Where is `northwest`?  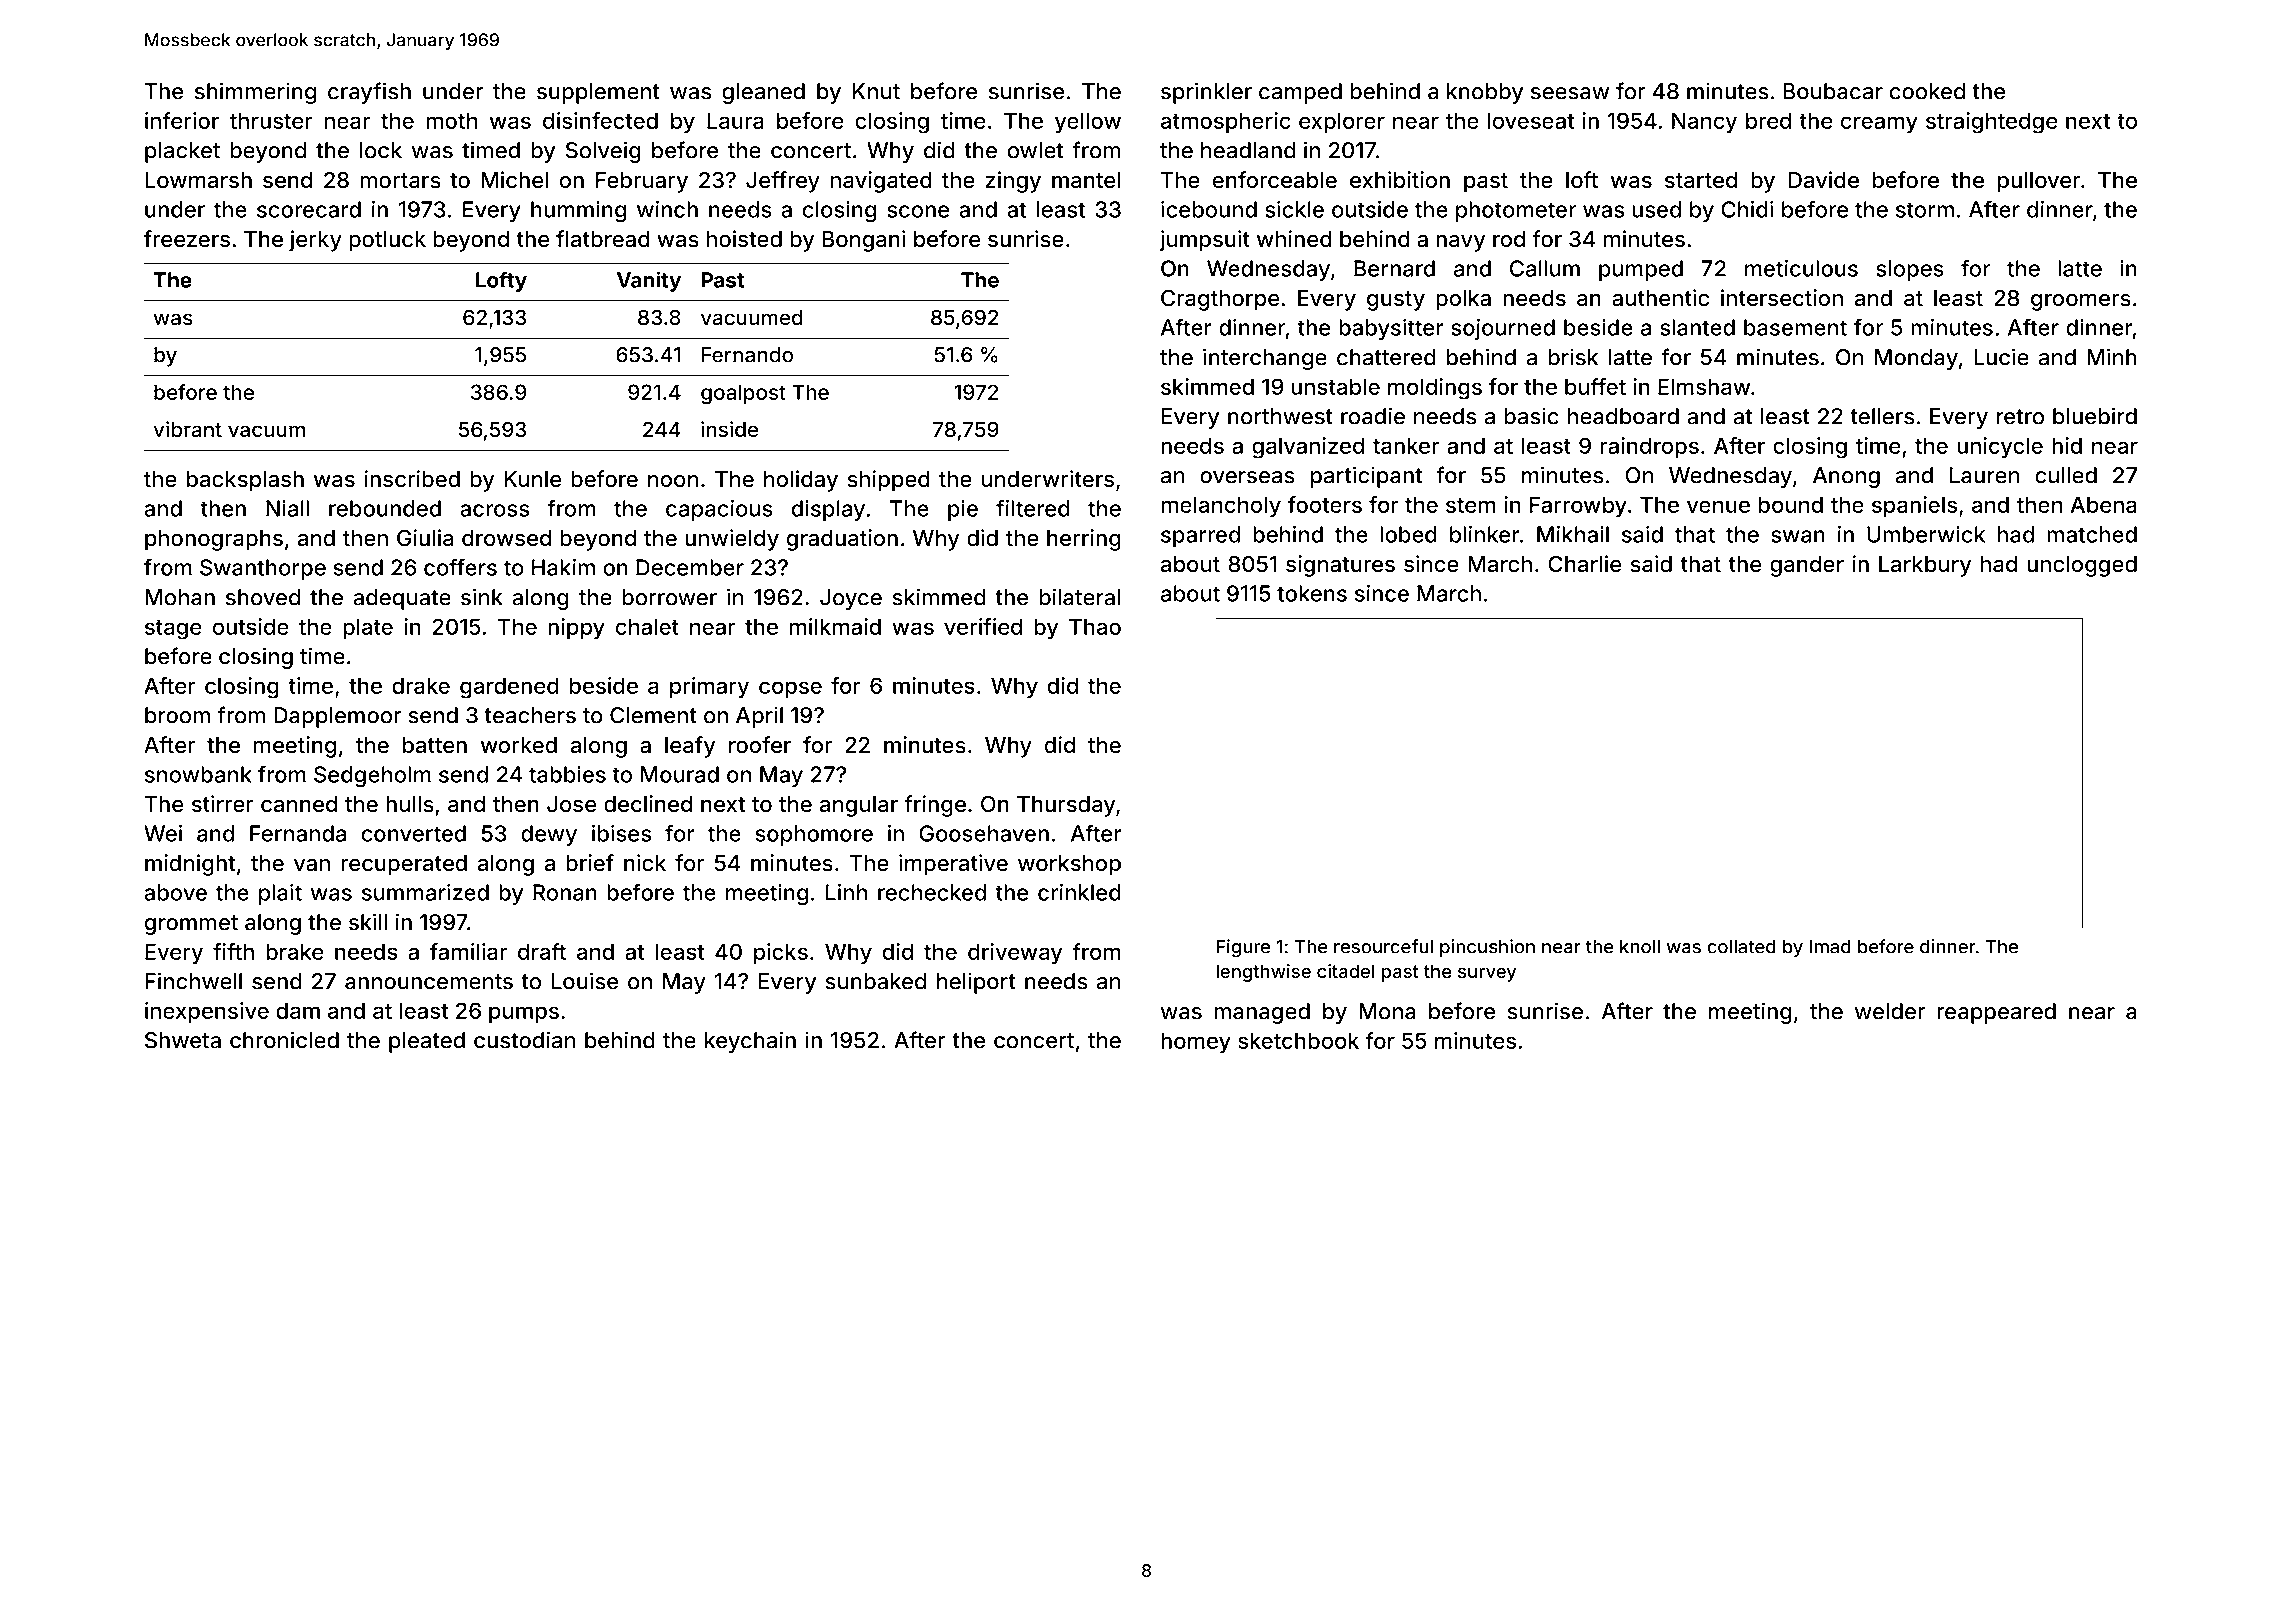
northwest is located at coordinates (1280, 416).
